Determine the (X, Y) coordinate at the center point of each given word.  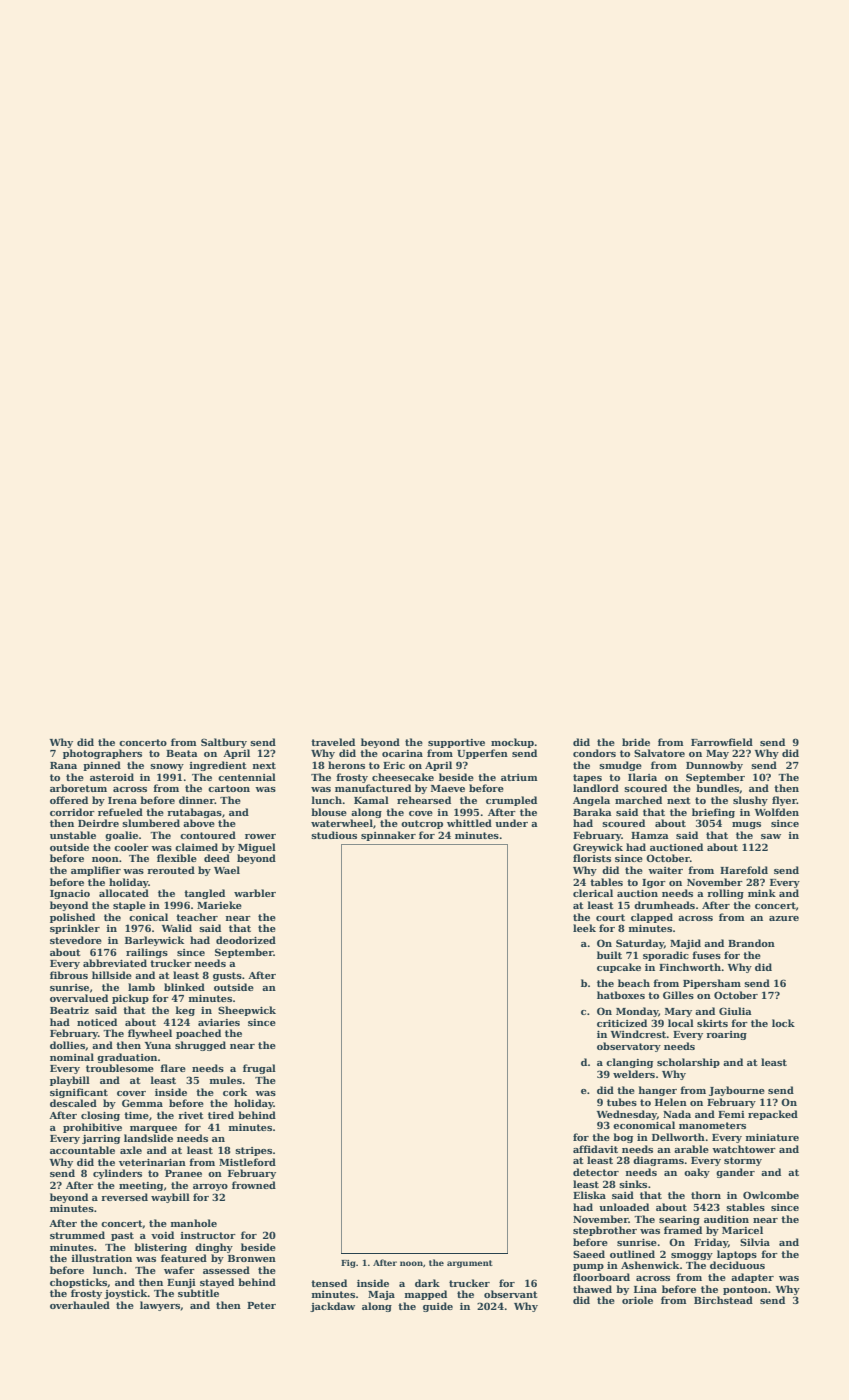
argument (470, 1264)
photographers (102, 754)
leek (584, 928)
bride (636, 742)
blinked (184, 987)
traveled (333, 742)
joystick (126, 1294)
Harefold (744, 870)
